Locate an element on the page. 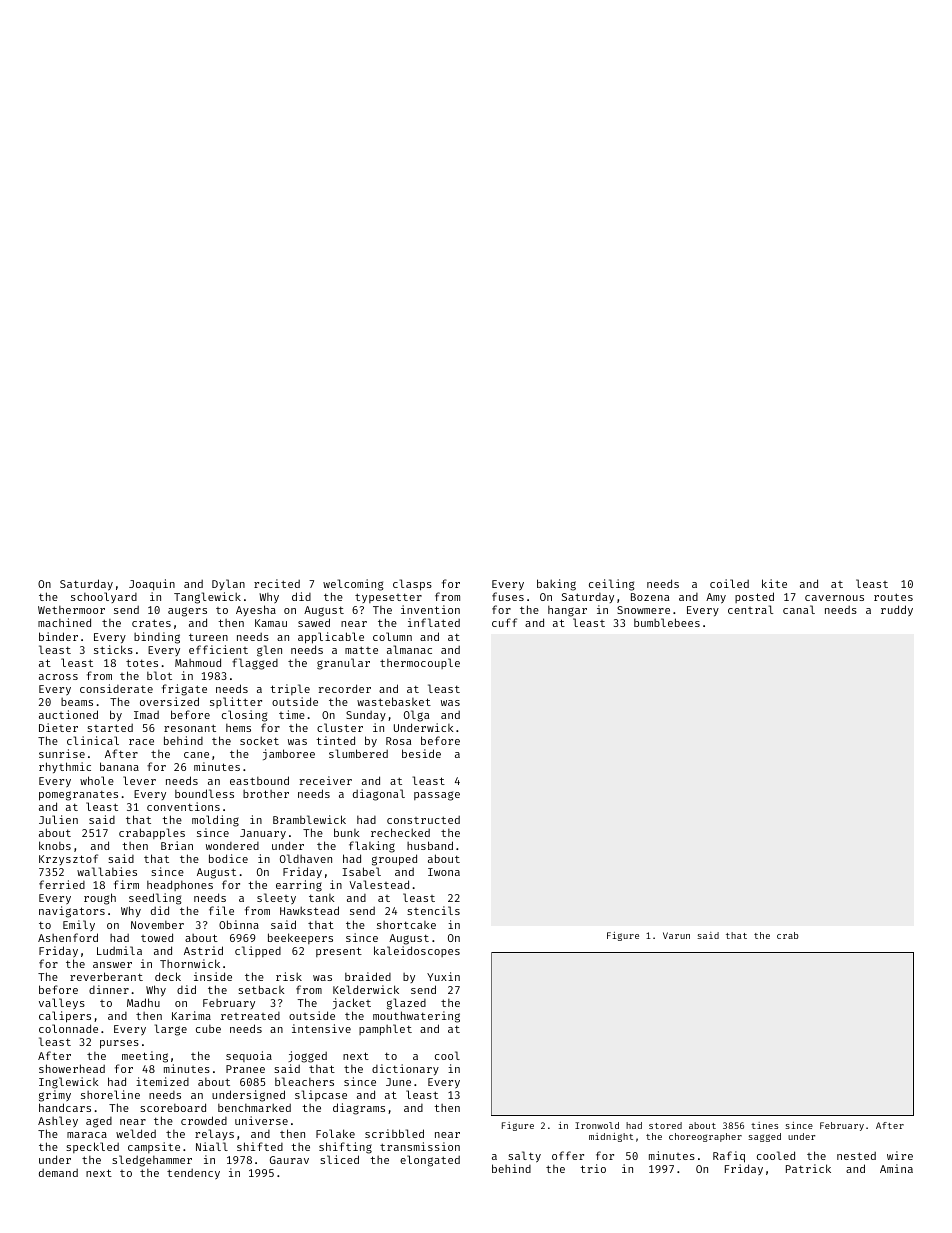 The image size is (952, 1233). coiled is located at coordinates (729, 583).
